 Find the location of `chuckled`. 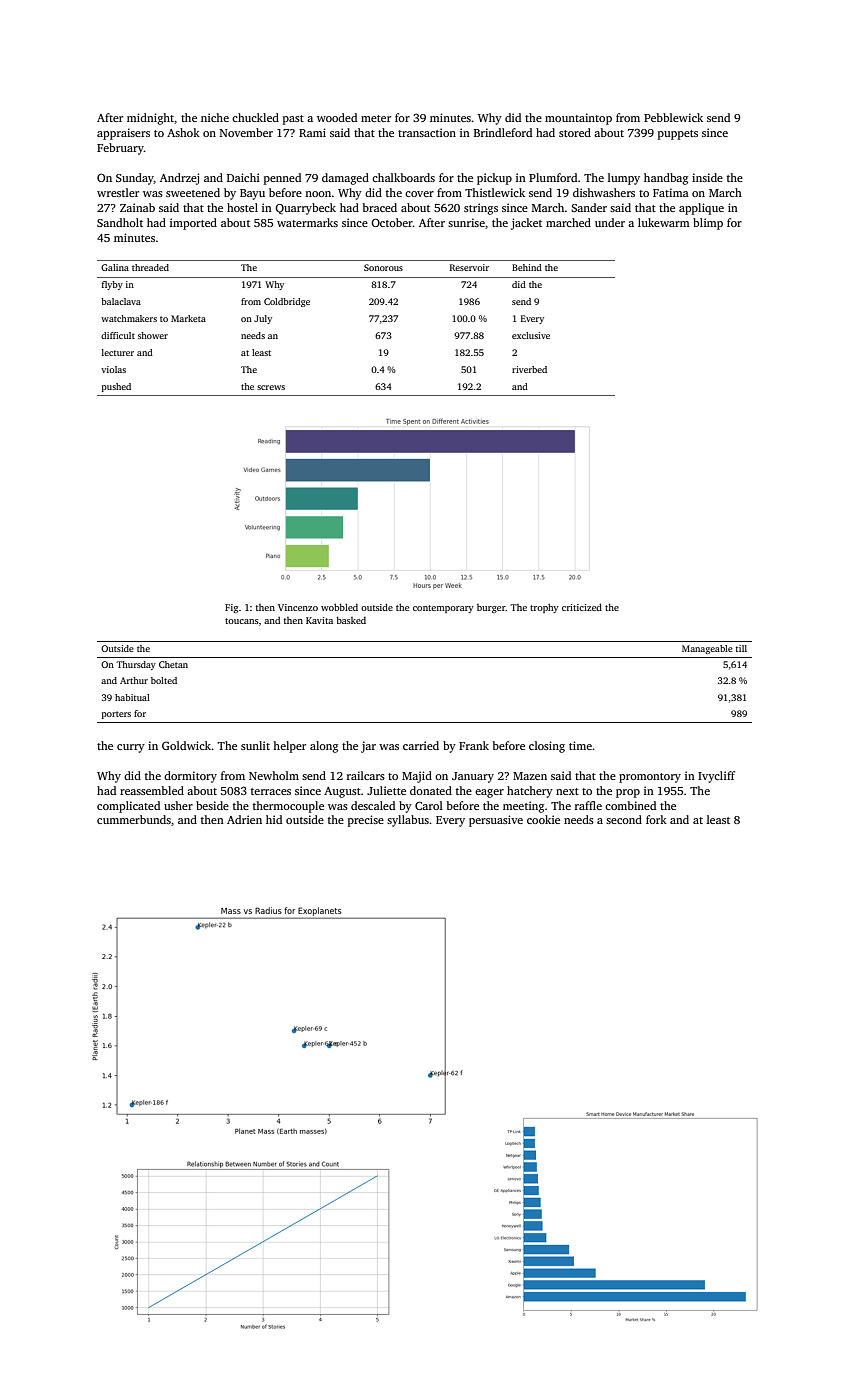

chuckled is located at coordinates (255, 117).
